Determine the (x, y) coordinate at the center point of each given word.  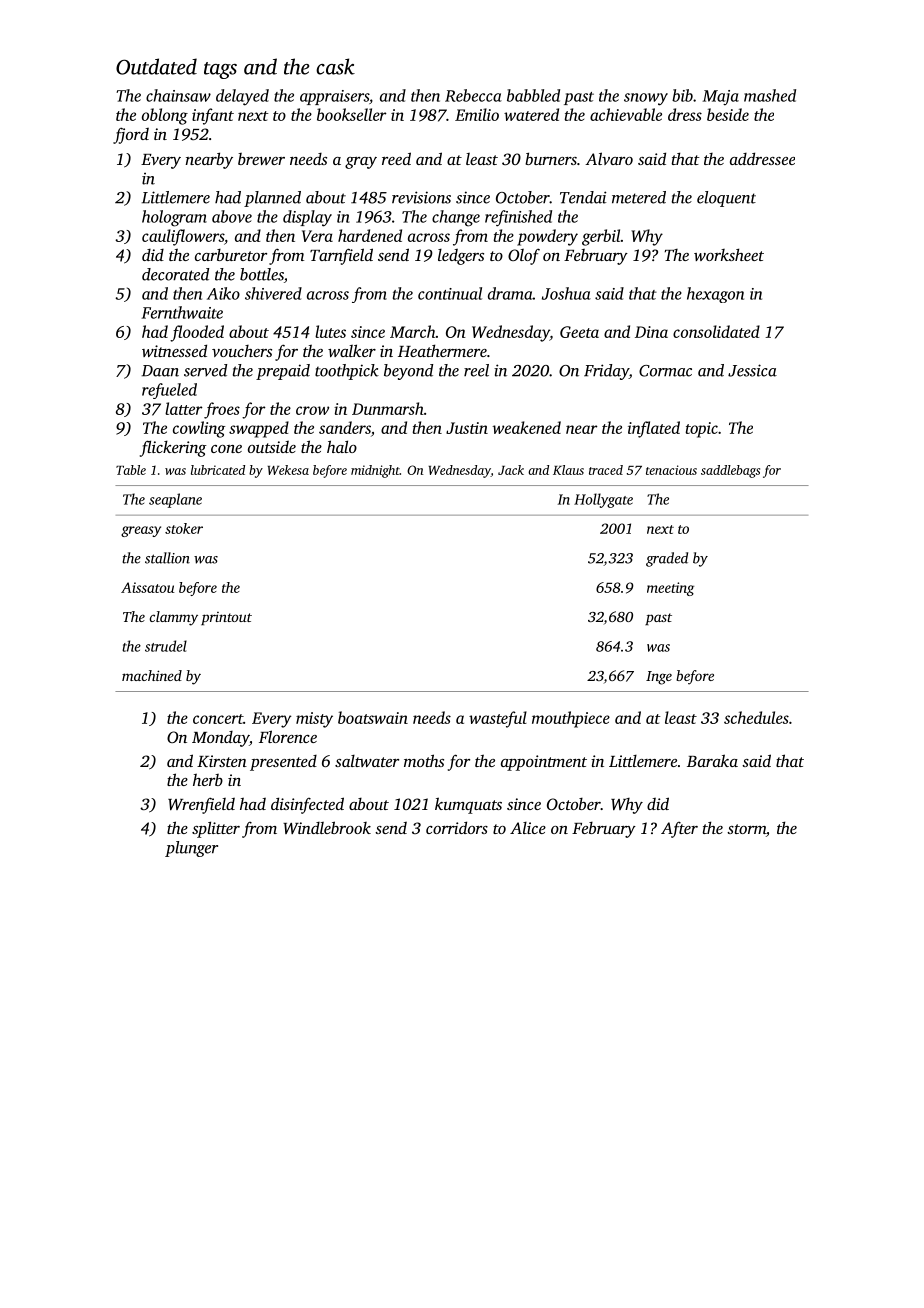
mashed (770, 95)
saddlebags (730, 471)
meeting (670, 589)
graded (667, 559)
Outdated (156, 66)
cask (335, 66)
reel (476, 370)
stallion (167, 558)
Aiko (223, 293)
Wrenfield (201, 805)
